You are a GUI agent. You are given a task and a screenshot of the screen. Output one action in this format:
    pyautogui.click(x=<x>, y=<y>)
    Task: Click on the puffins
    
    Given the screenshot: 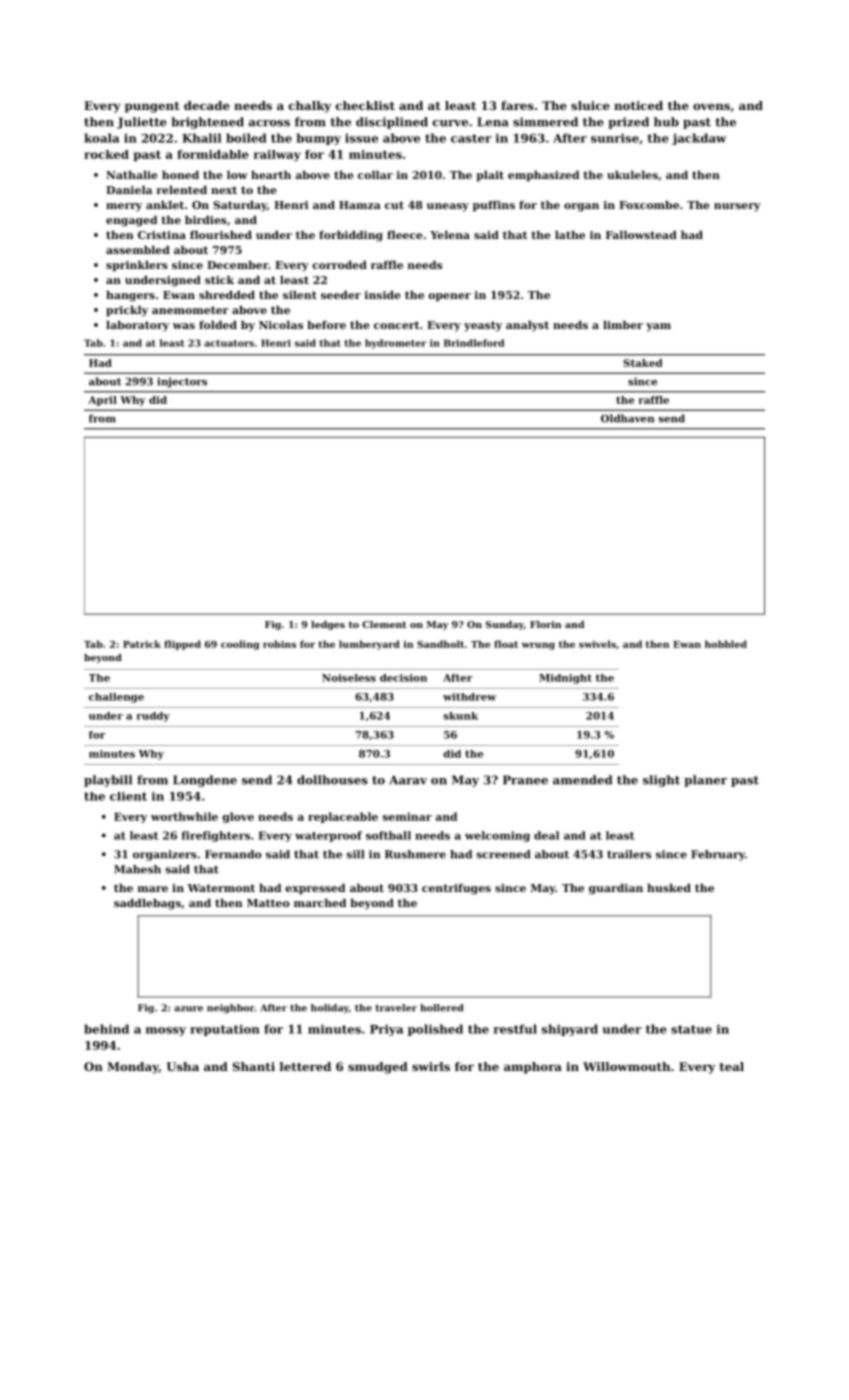 What is the action you would take?
    pyautogui.click(x=494, y=206)
